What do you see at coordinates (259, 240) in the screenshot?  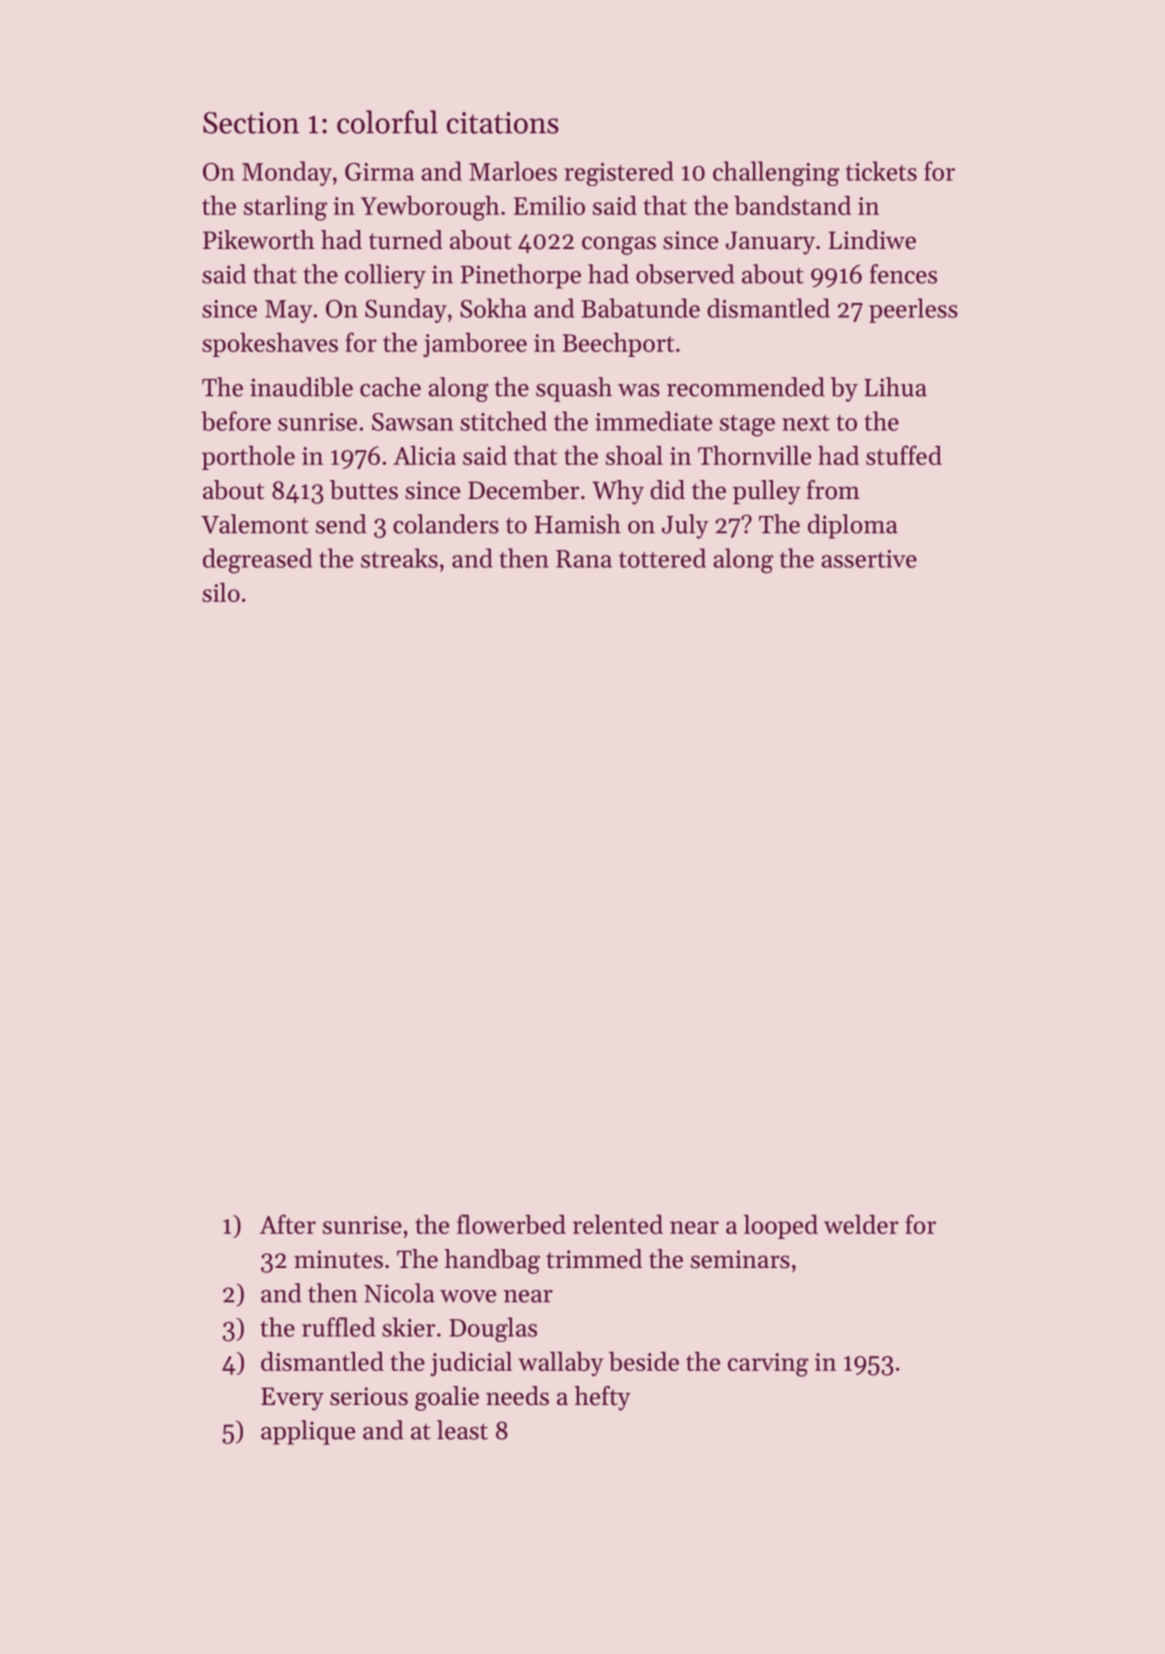 I see `Pikeworth` at bounding box center [259, 240].
